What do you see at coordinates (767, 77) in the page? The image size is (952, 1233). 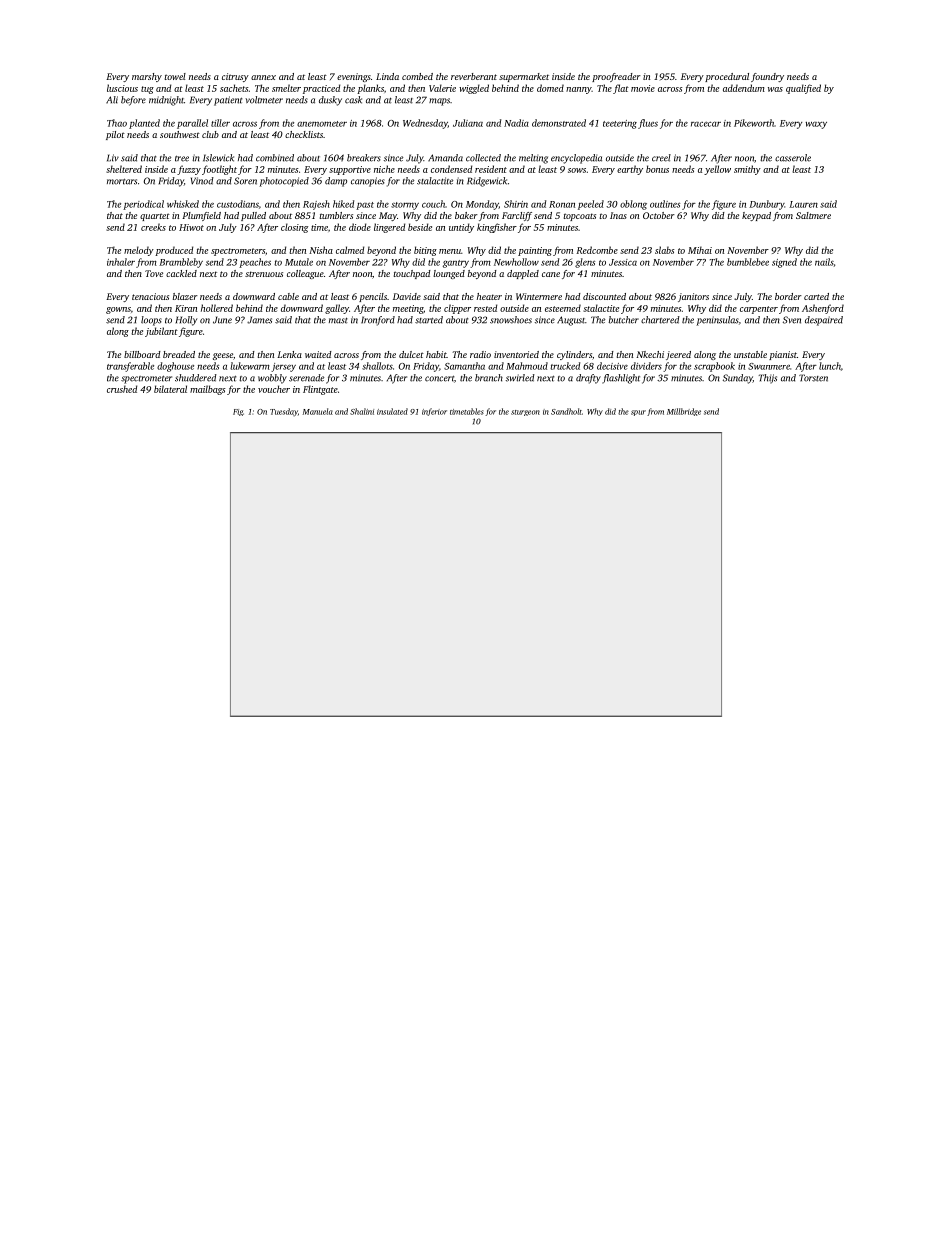 I see `foundry` at bounding box center [767, 77].
